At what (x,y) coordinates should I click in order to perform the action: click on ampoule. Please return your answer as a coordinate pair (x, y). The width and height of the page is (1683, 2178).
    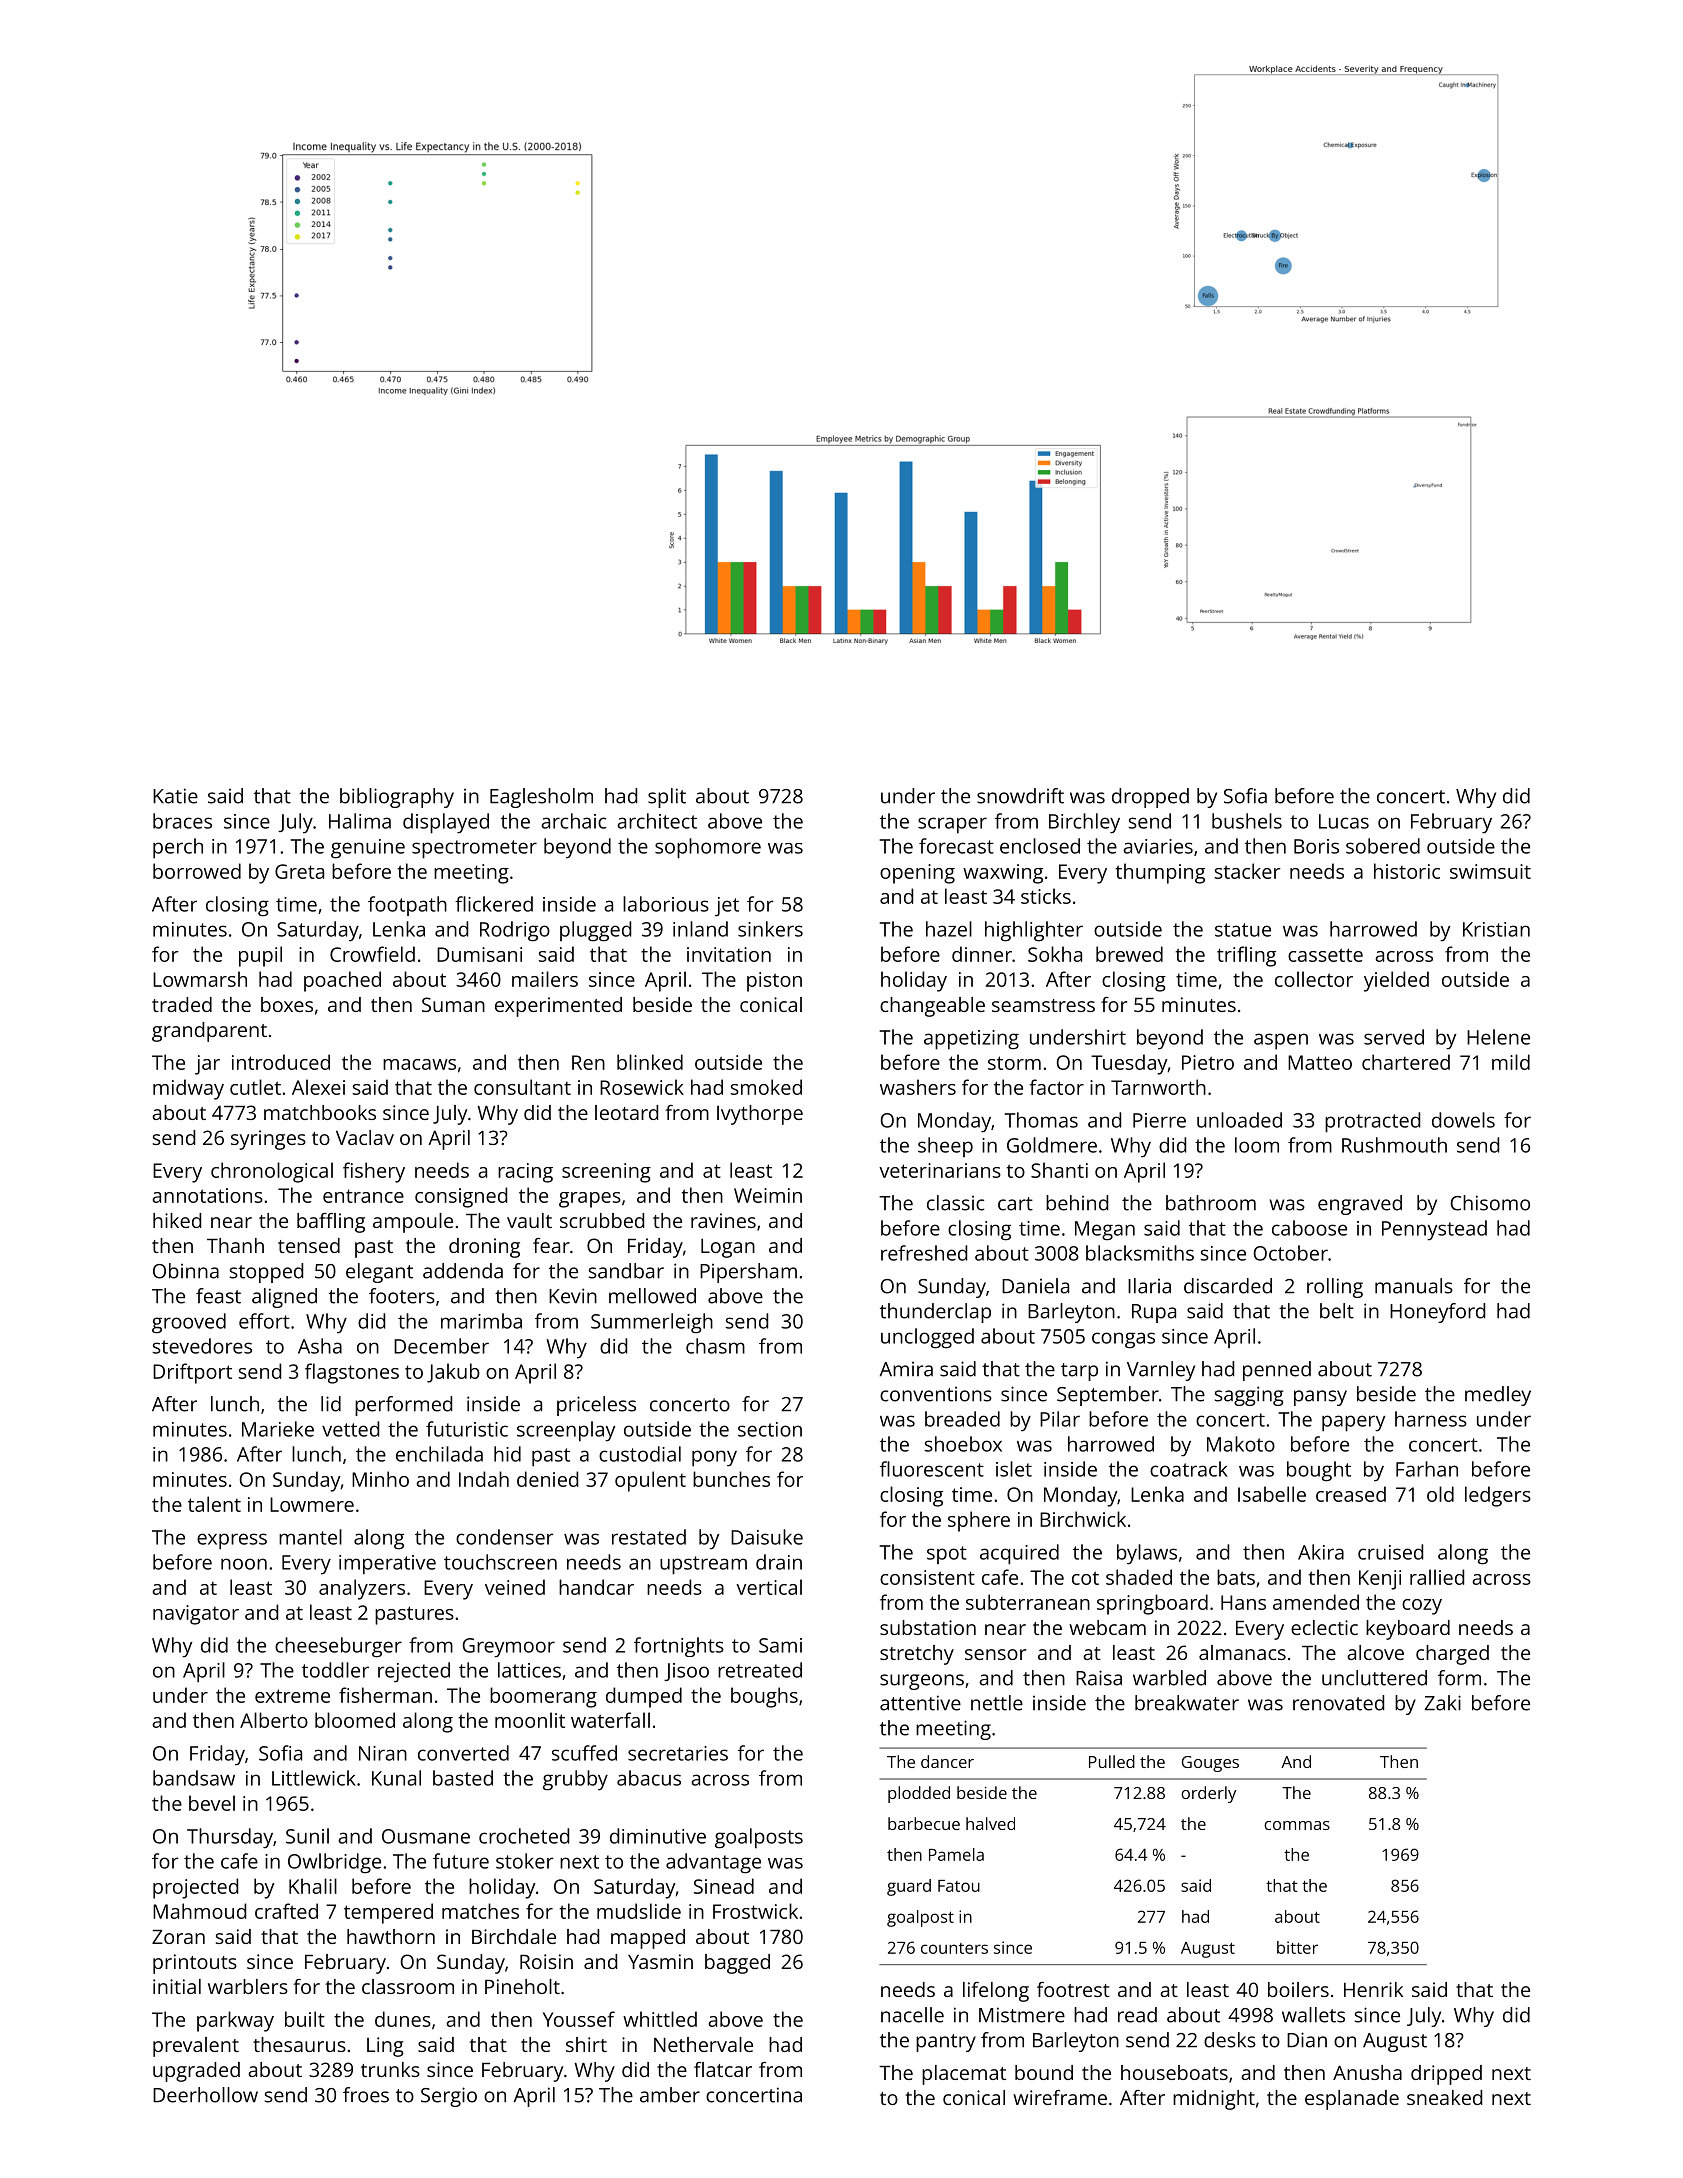
    Looking at the image, I should click on (413, 1223).
